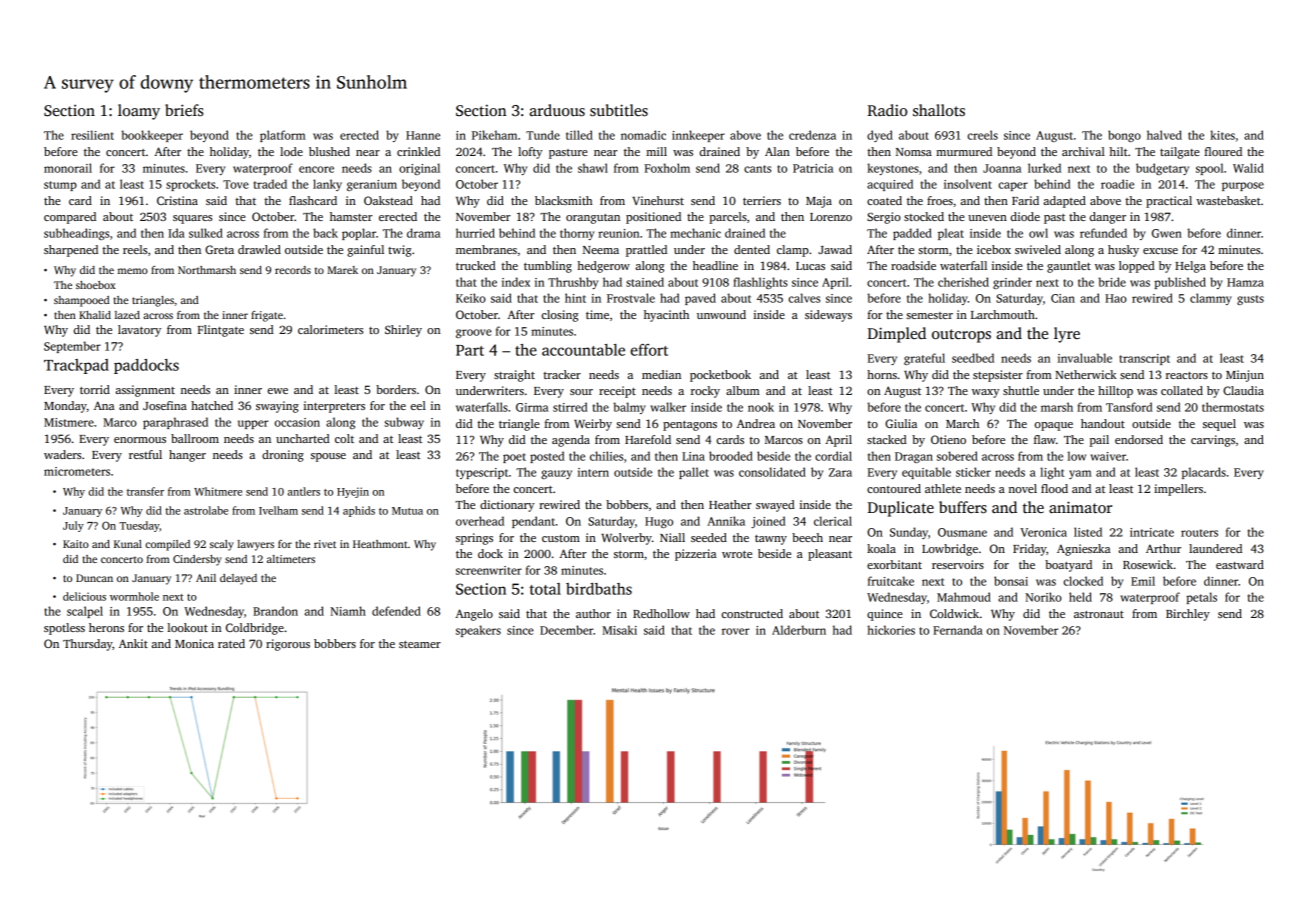 This image has width=1308, height=924. Describe the element at coordinates (177, 200) in the image. I see `Cristina` at that location.
